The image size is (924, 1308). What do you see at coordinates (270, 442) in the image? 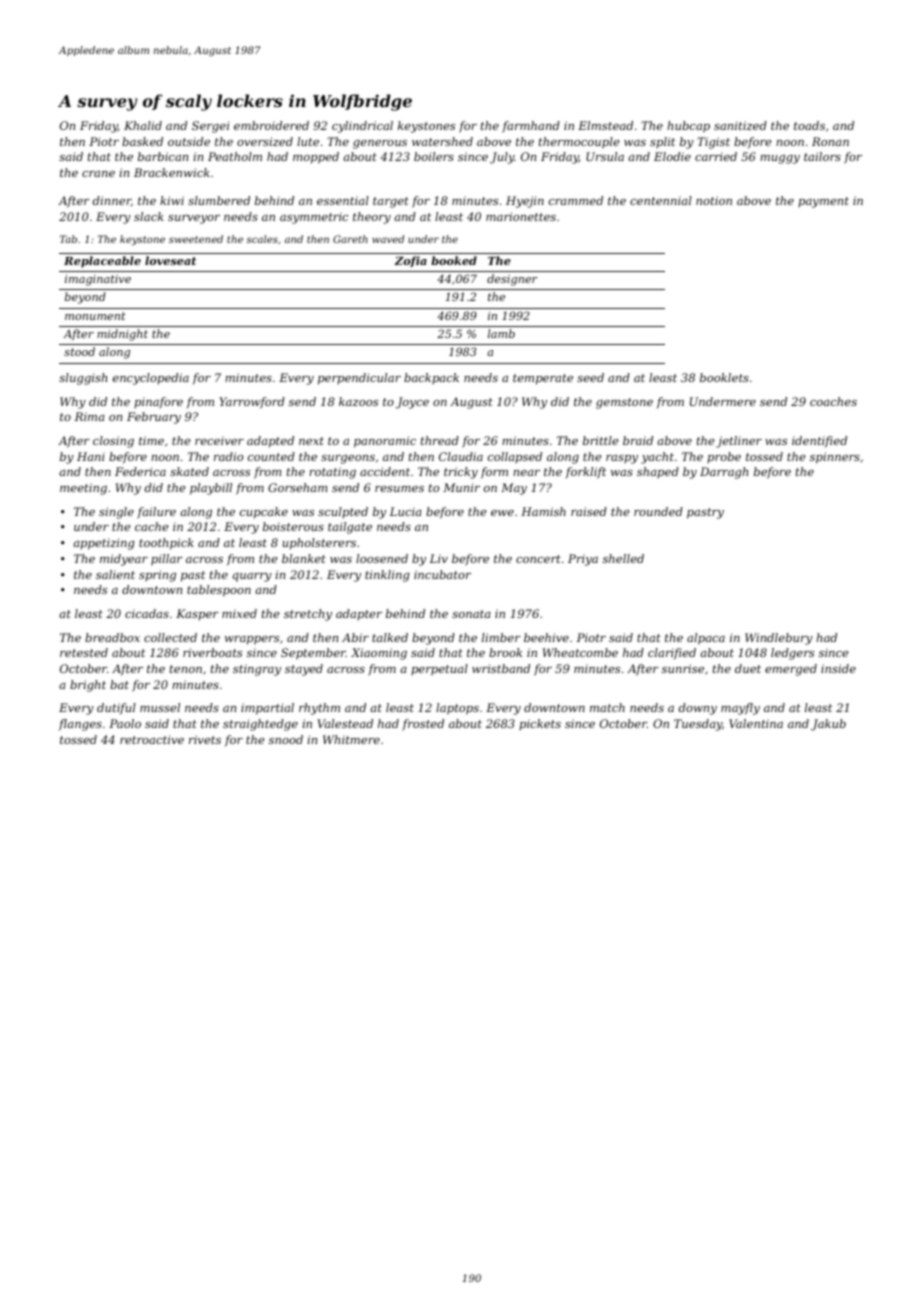
I see `adapted` at bounding box center [270, 442].
